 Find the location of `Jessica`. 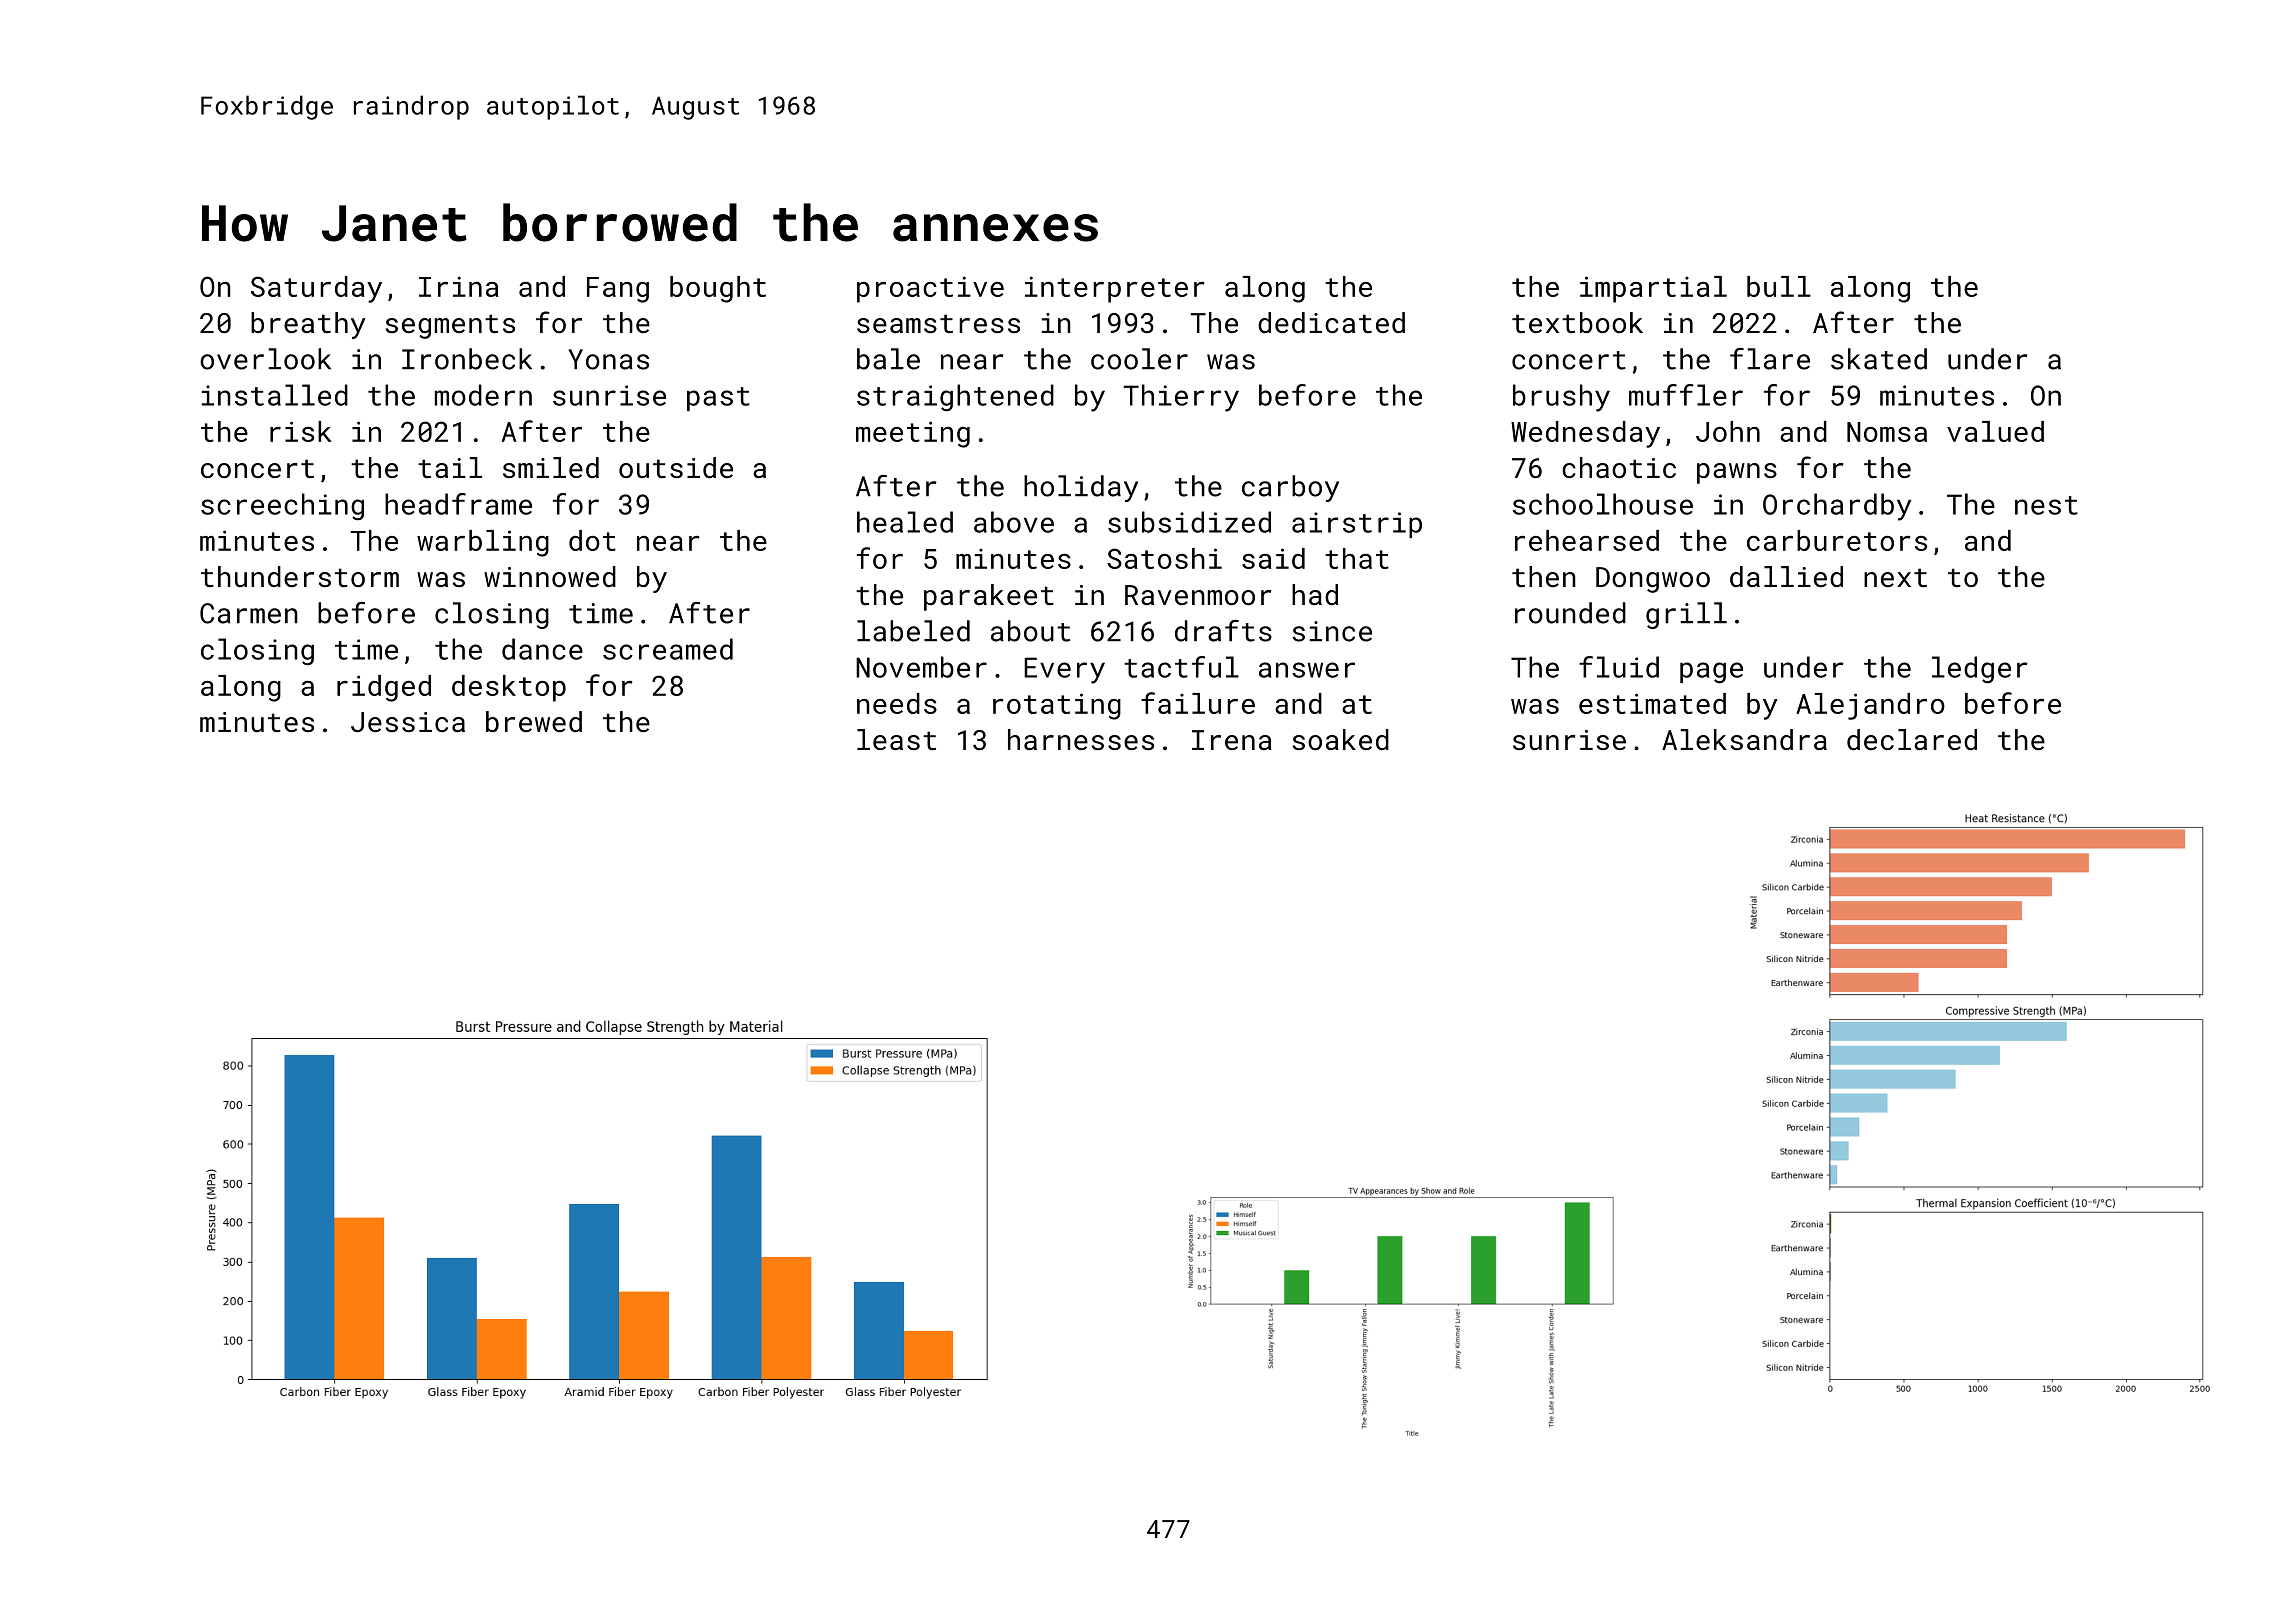

Jessica is located at coordinates (408, 722).
